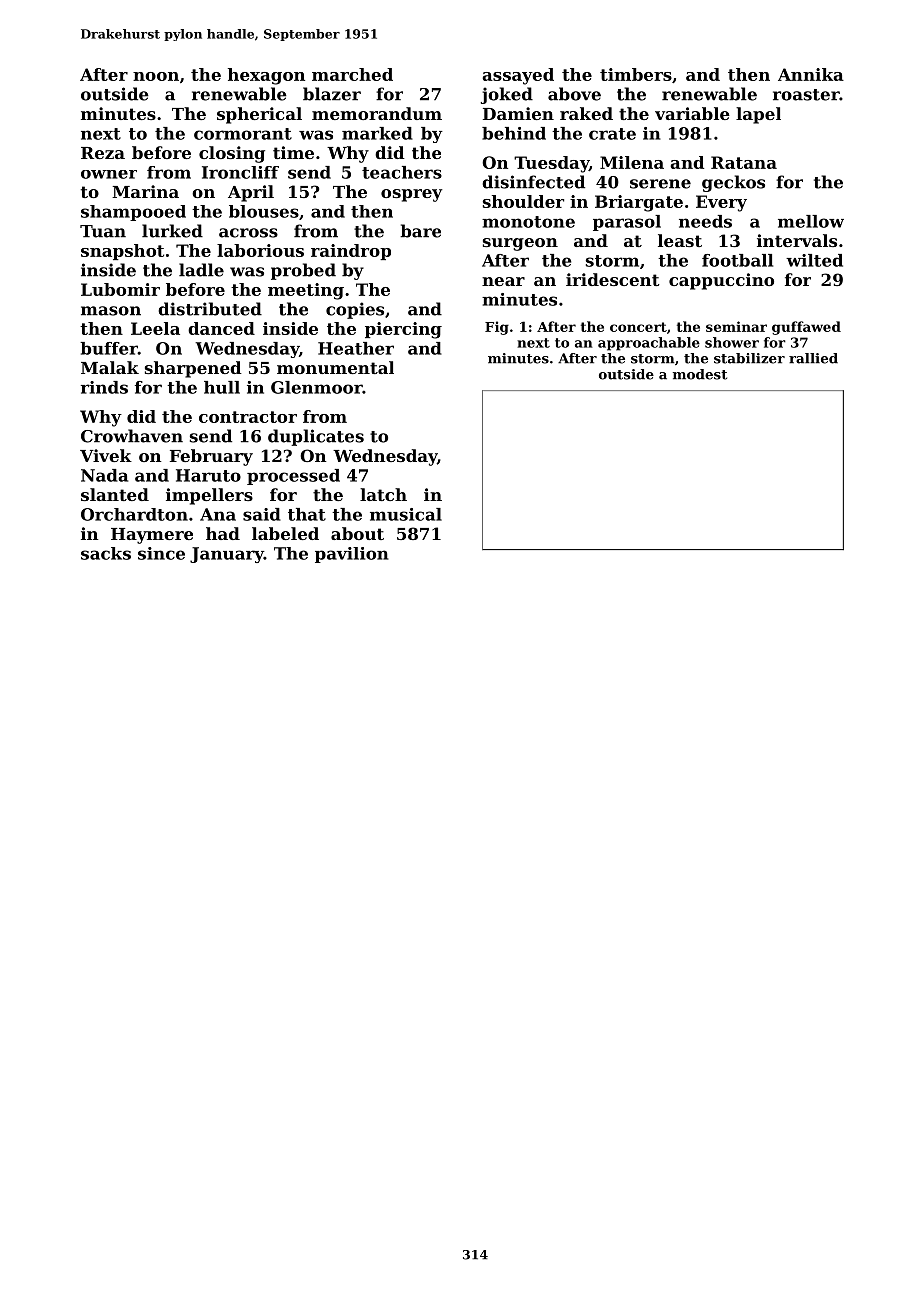 The width and height of the screenshot is (924, 1308). Describe the element at coordinates (420, 231) in the screenshot. I see `bare` at that location.
